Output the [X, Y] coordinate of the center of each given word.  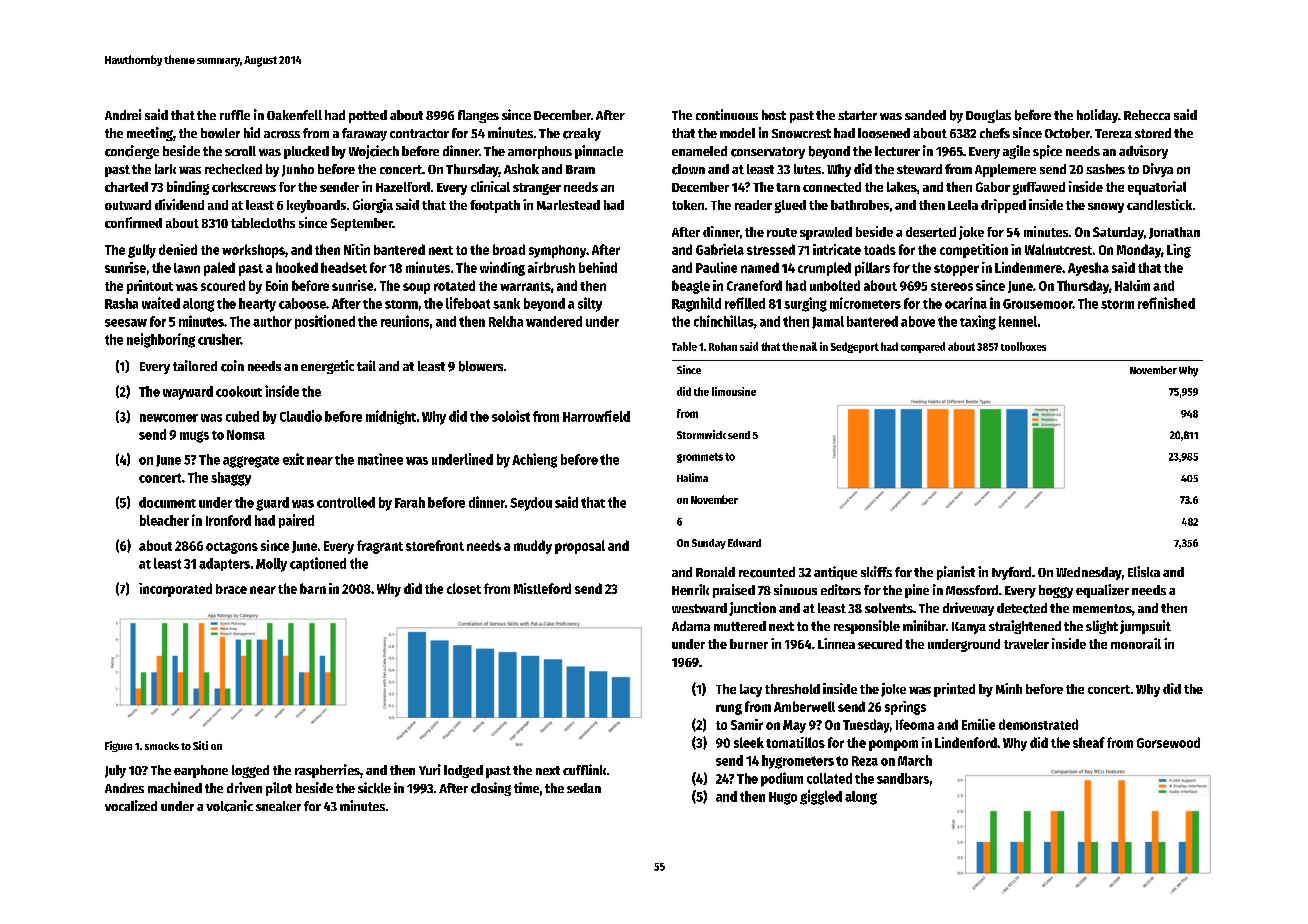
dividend [179, 204]
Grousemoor [1038, 304]
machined [175, 787]
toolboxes [1023, 346]
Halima [692, 477]
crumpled [824, 269]
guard [272, 504]
